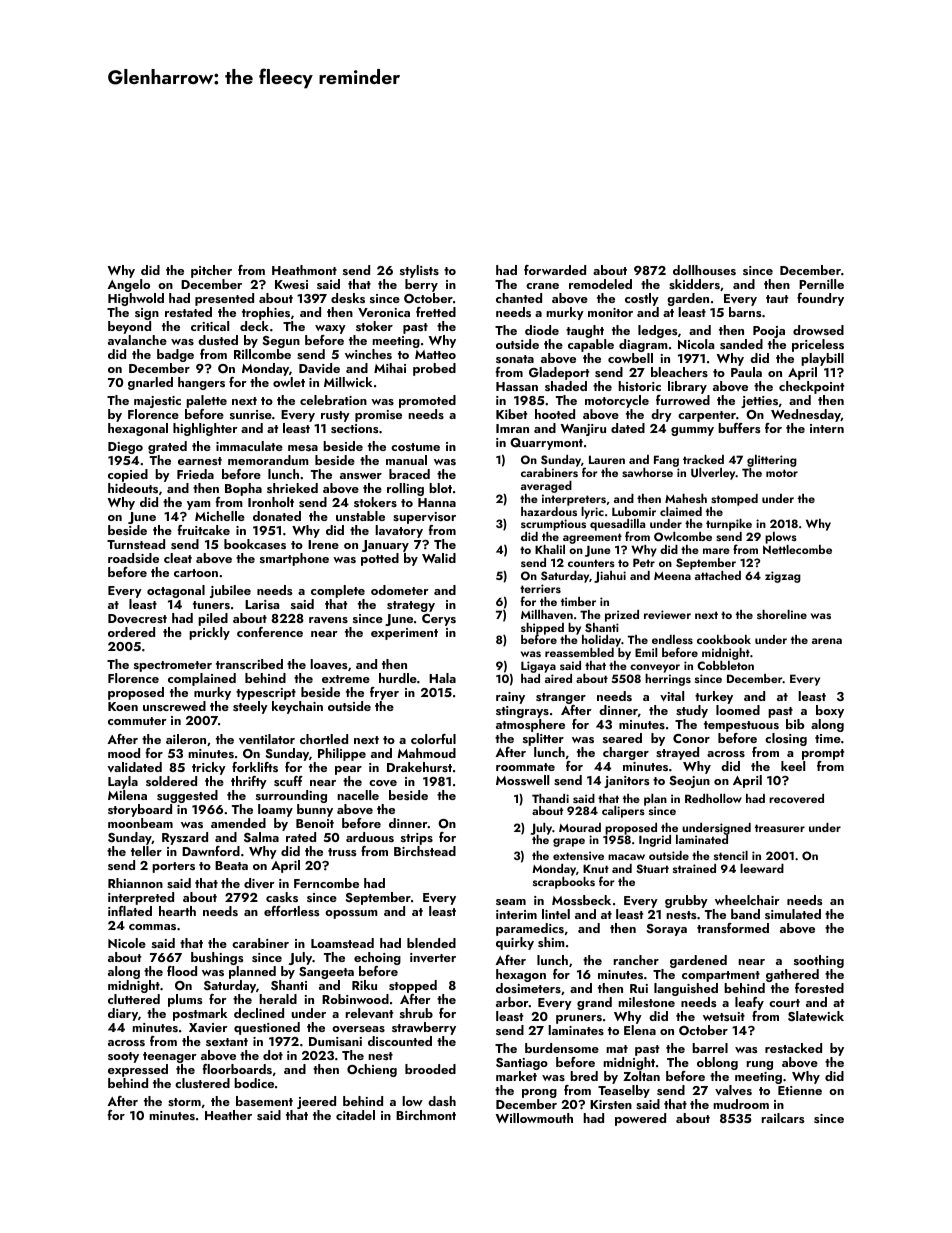  What do you see at coordinates (417, 839) in the screenshot?
I see `strips` at bounding box center [417, 839].
